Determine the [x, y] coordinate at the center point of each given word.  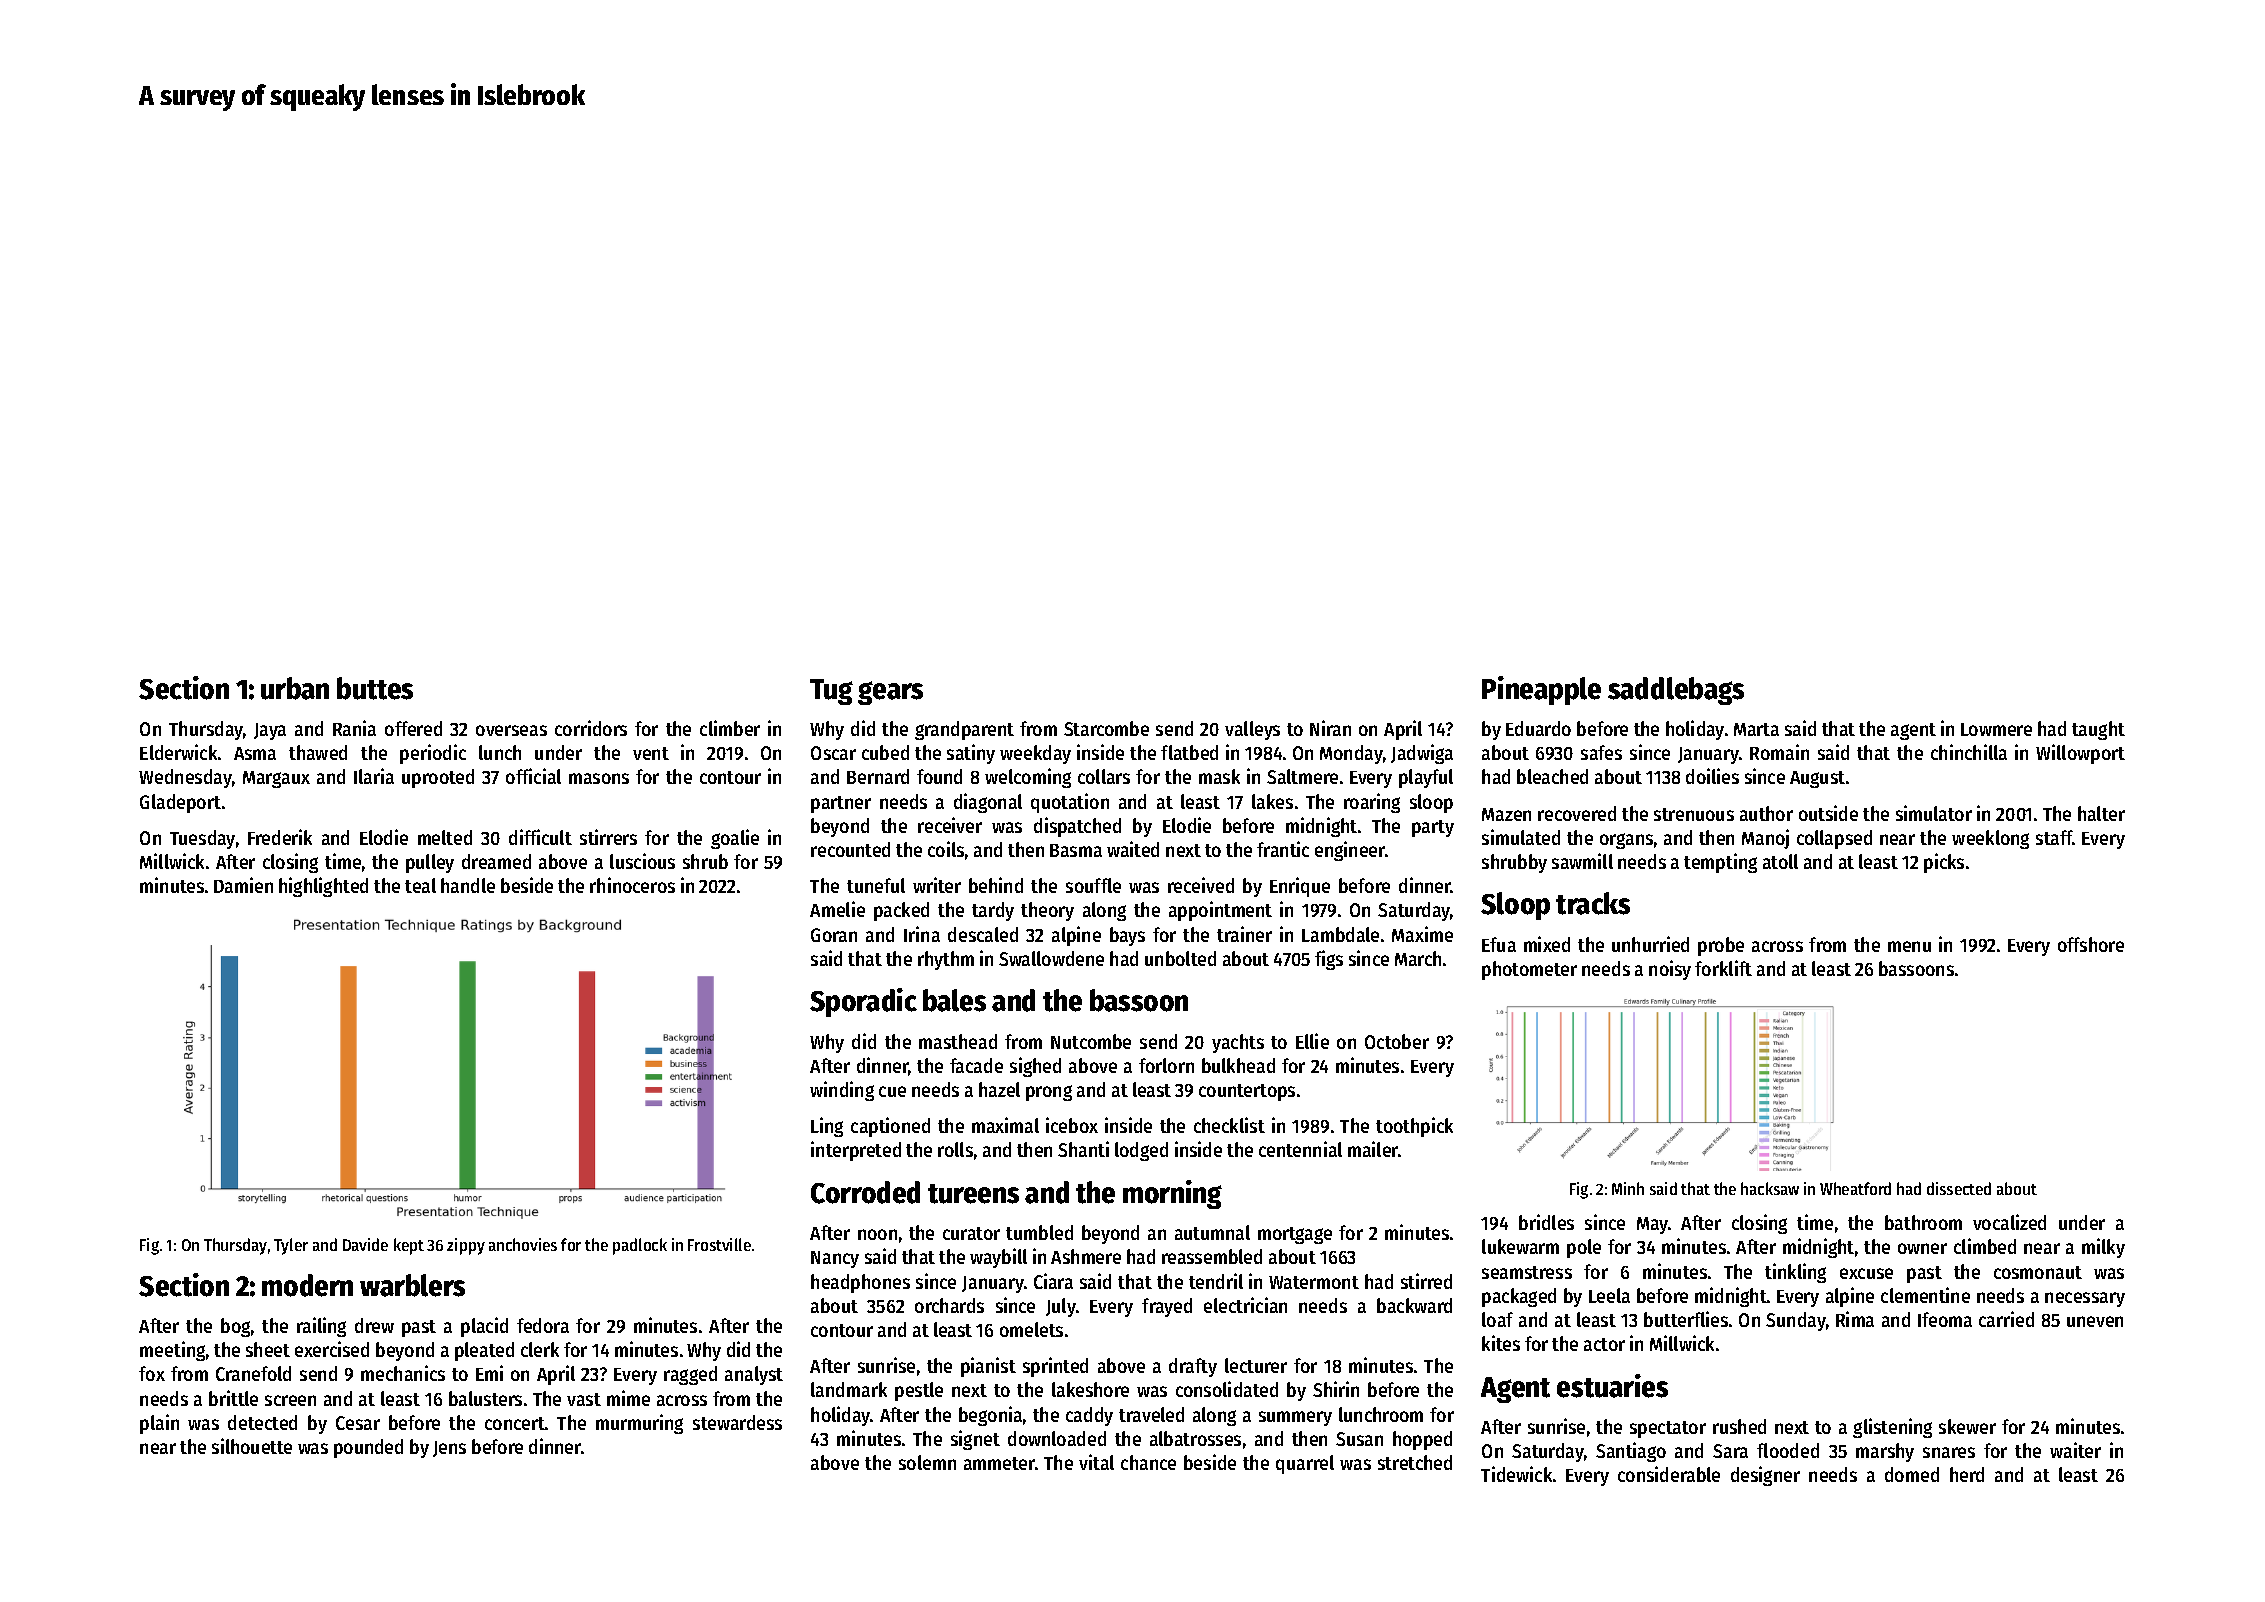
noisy [1670, 970]
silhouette [252, 1446]
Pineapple [1541, 690]
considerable [1669, 1474]
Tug [831, 692]
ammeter [999, 1463]
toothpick [1414, 1127]
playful [1426, 778]
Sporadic [863, 1002]
